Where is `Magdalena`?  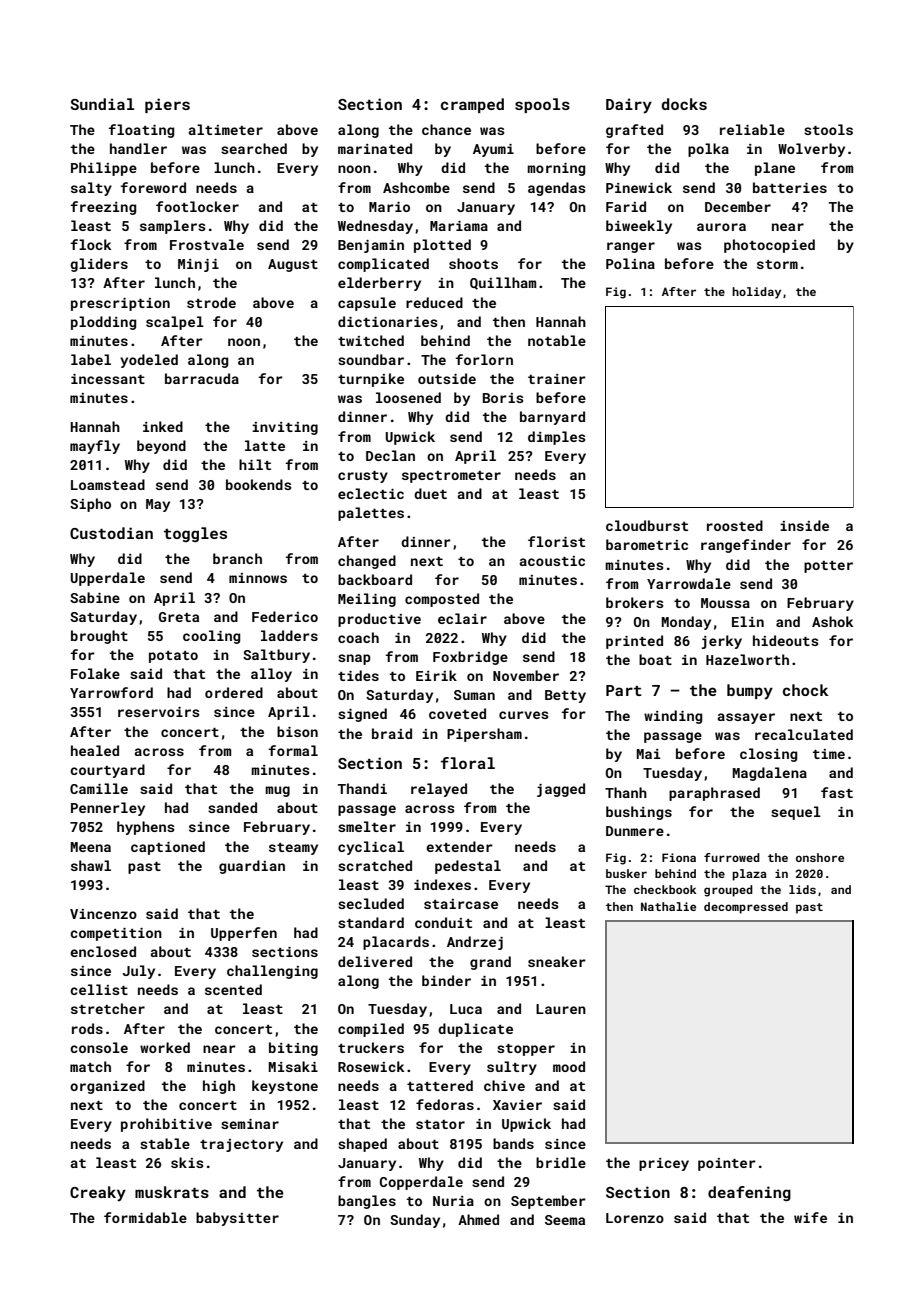
Magdalena is located at coordinates (770, 774).
